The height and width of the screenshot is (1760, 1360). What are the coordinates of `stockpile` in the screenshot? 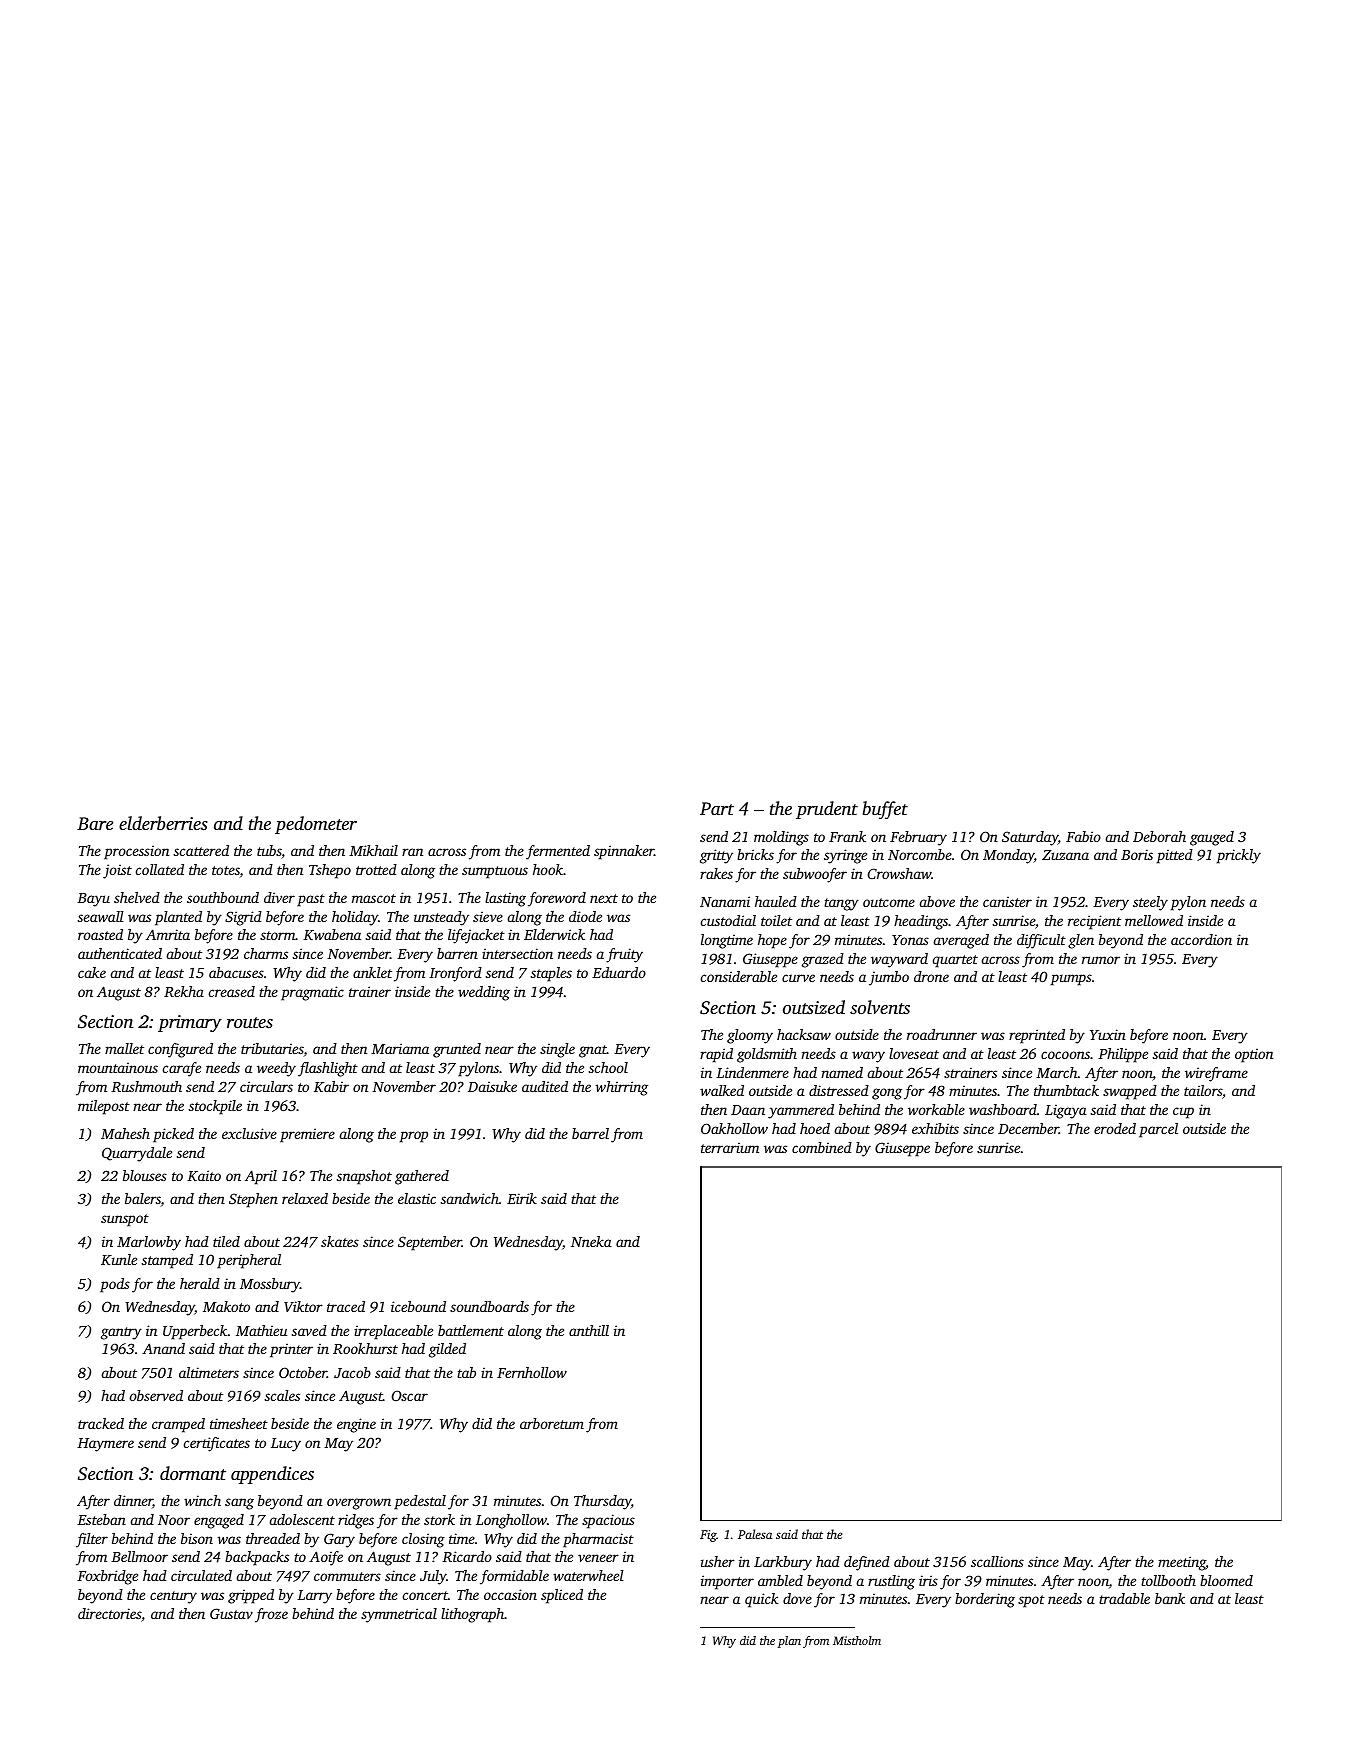 It's located at (215, 1107).
